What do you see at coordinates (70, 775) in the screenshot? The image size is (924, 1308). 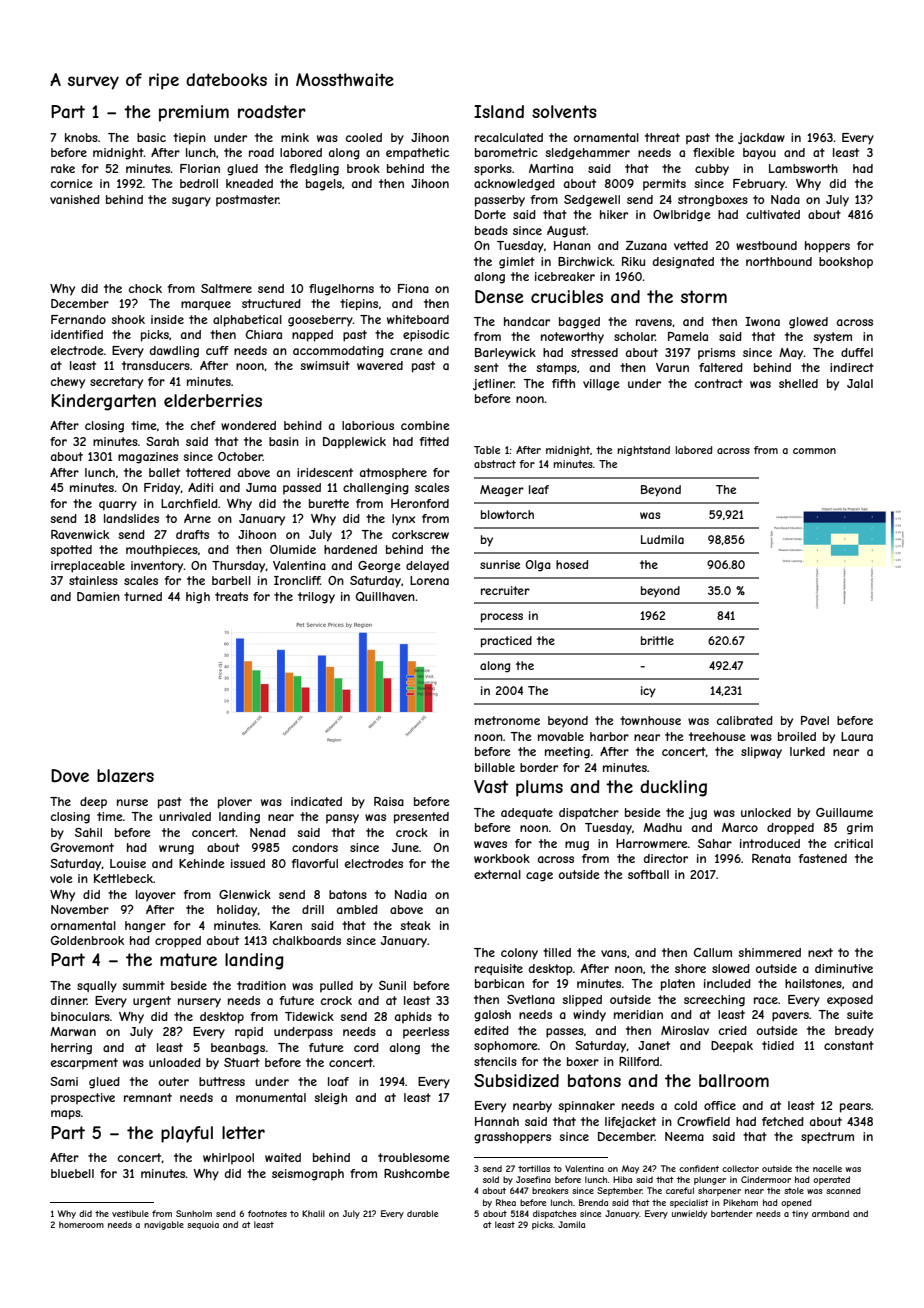 I see `Dove` at bounding box center [70, 775].
